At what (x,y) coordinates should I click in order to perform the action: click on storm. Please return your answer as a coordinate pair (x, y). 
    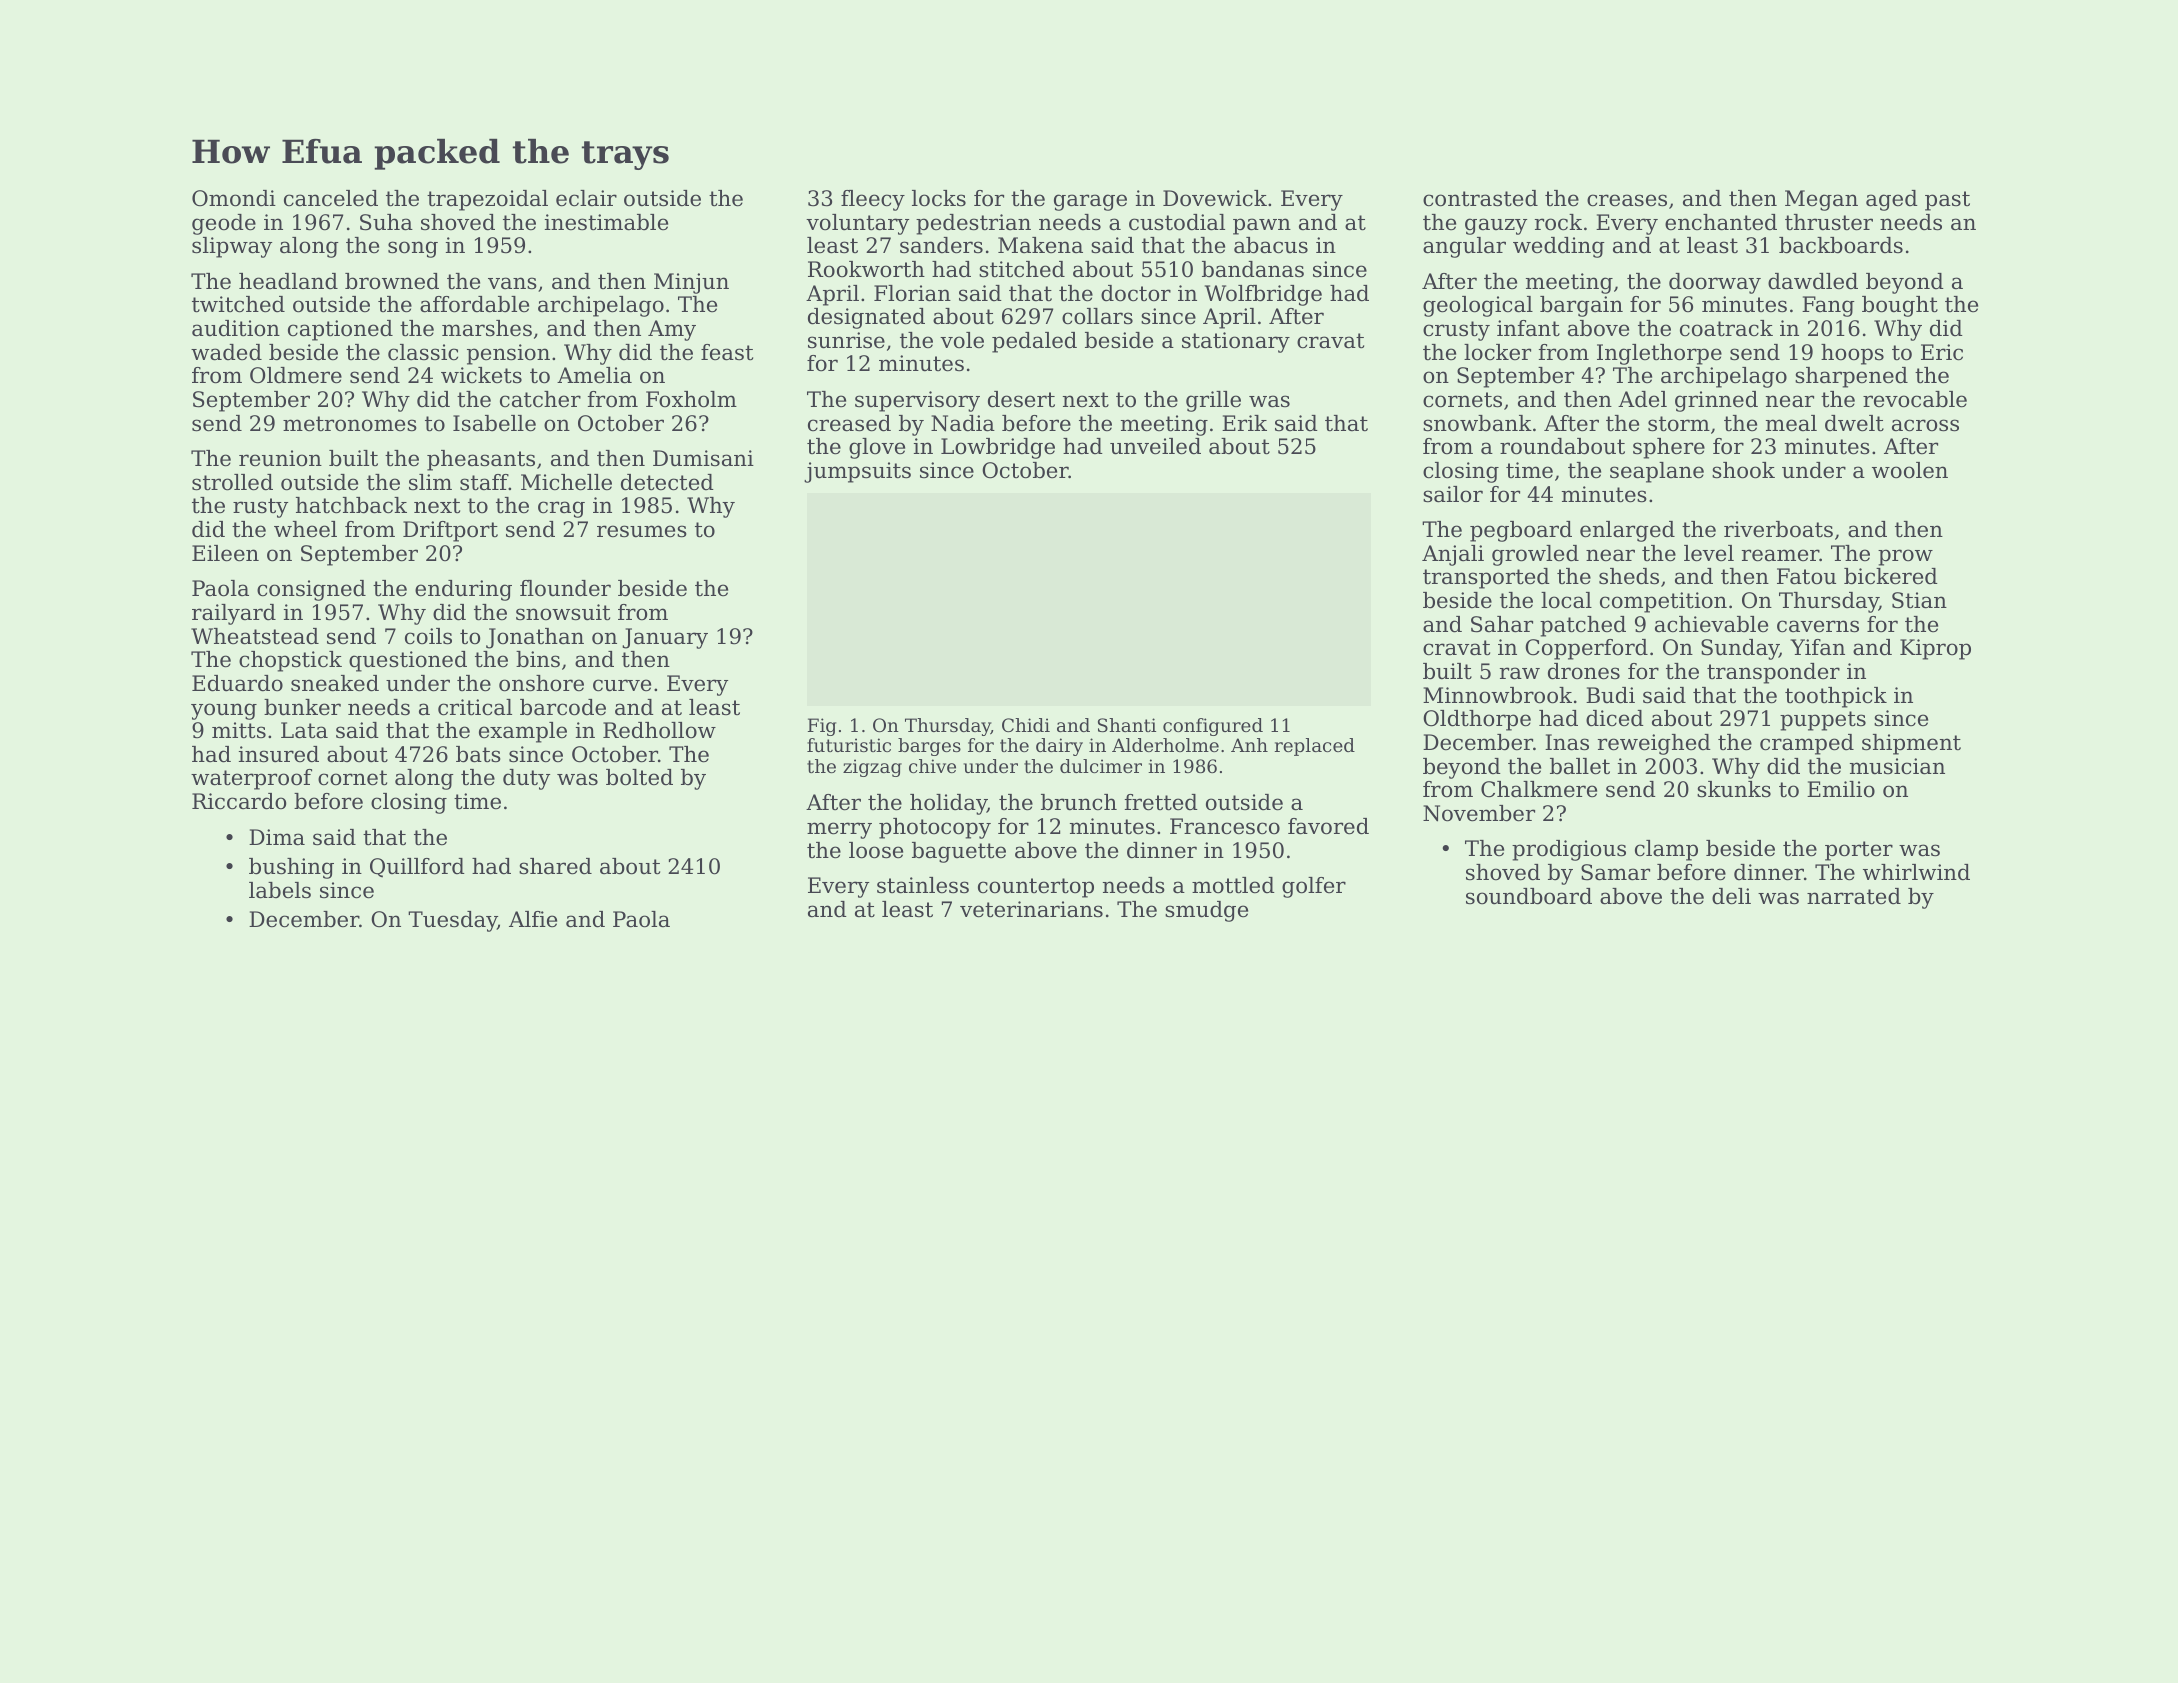
    Looking at the image, I should click on (1679, 424).
